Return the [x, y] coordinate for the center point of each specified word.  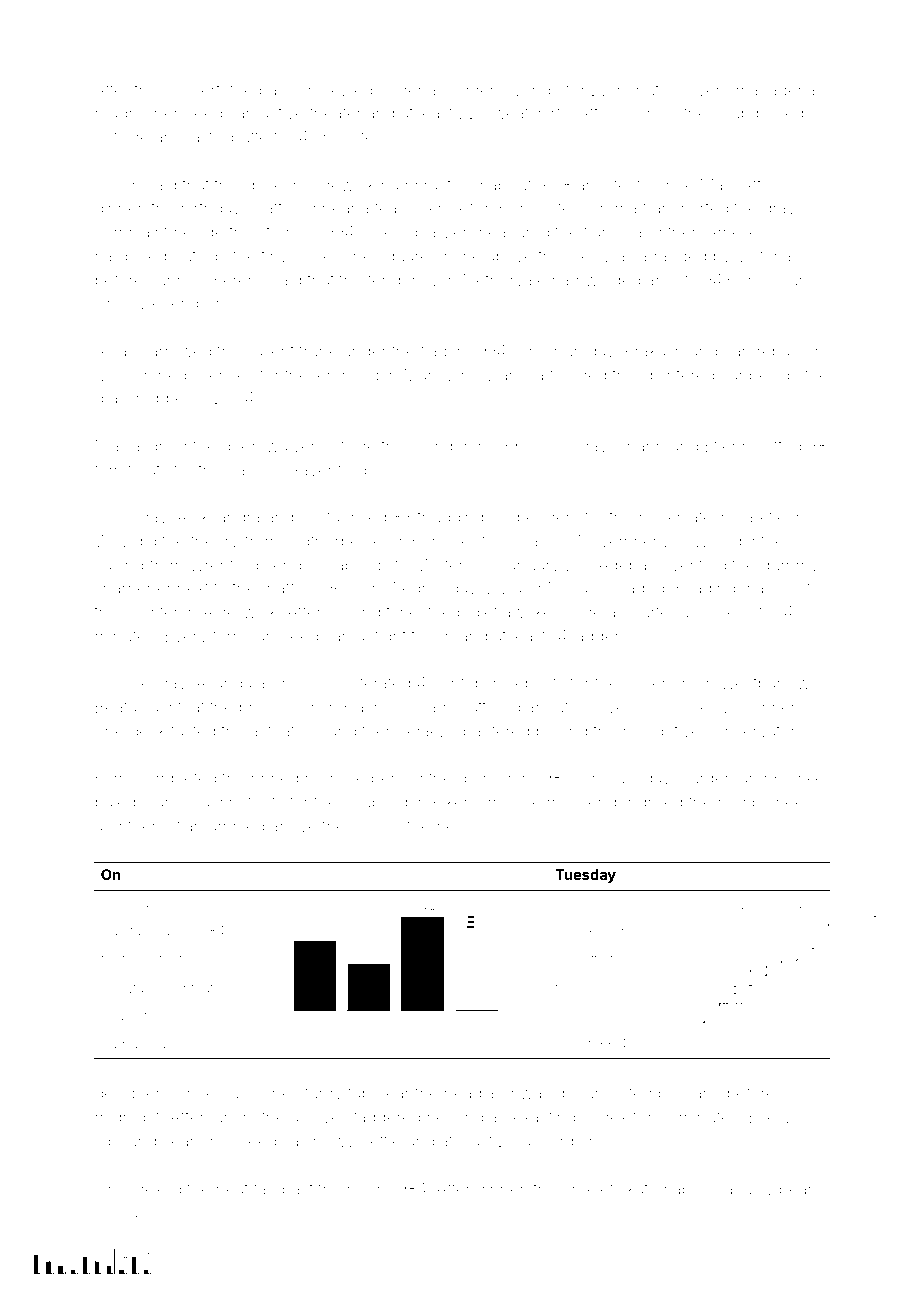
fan [265, 1188]
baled [115, 802]
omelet [588, 1189]
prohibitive [661, 732]
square [403, 258]
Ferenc [240, 279]
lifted [784, 445]
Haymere [378, 709]
